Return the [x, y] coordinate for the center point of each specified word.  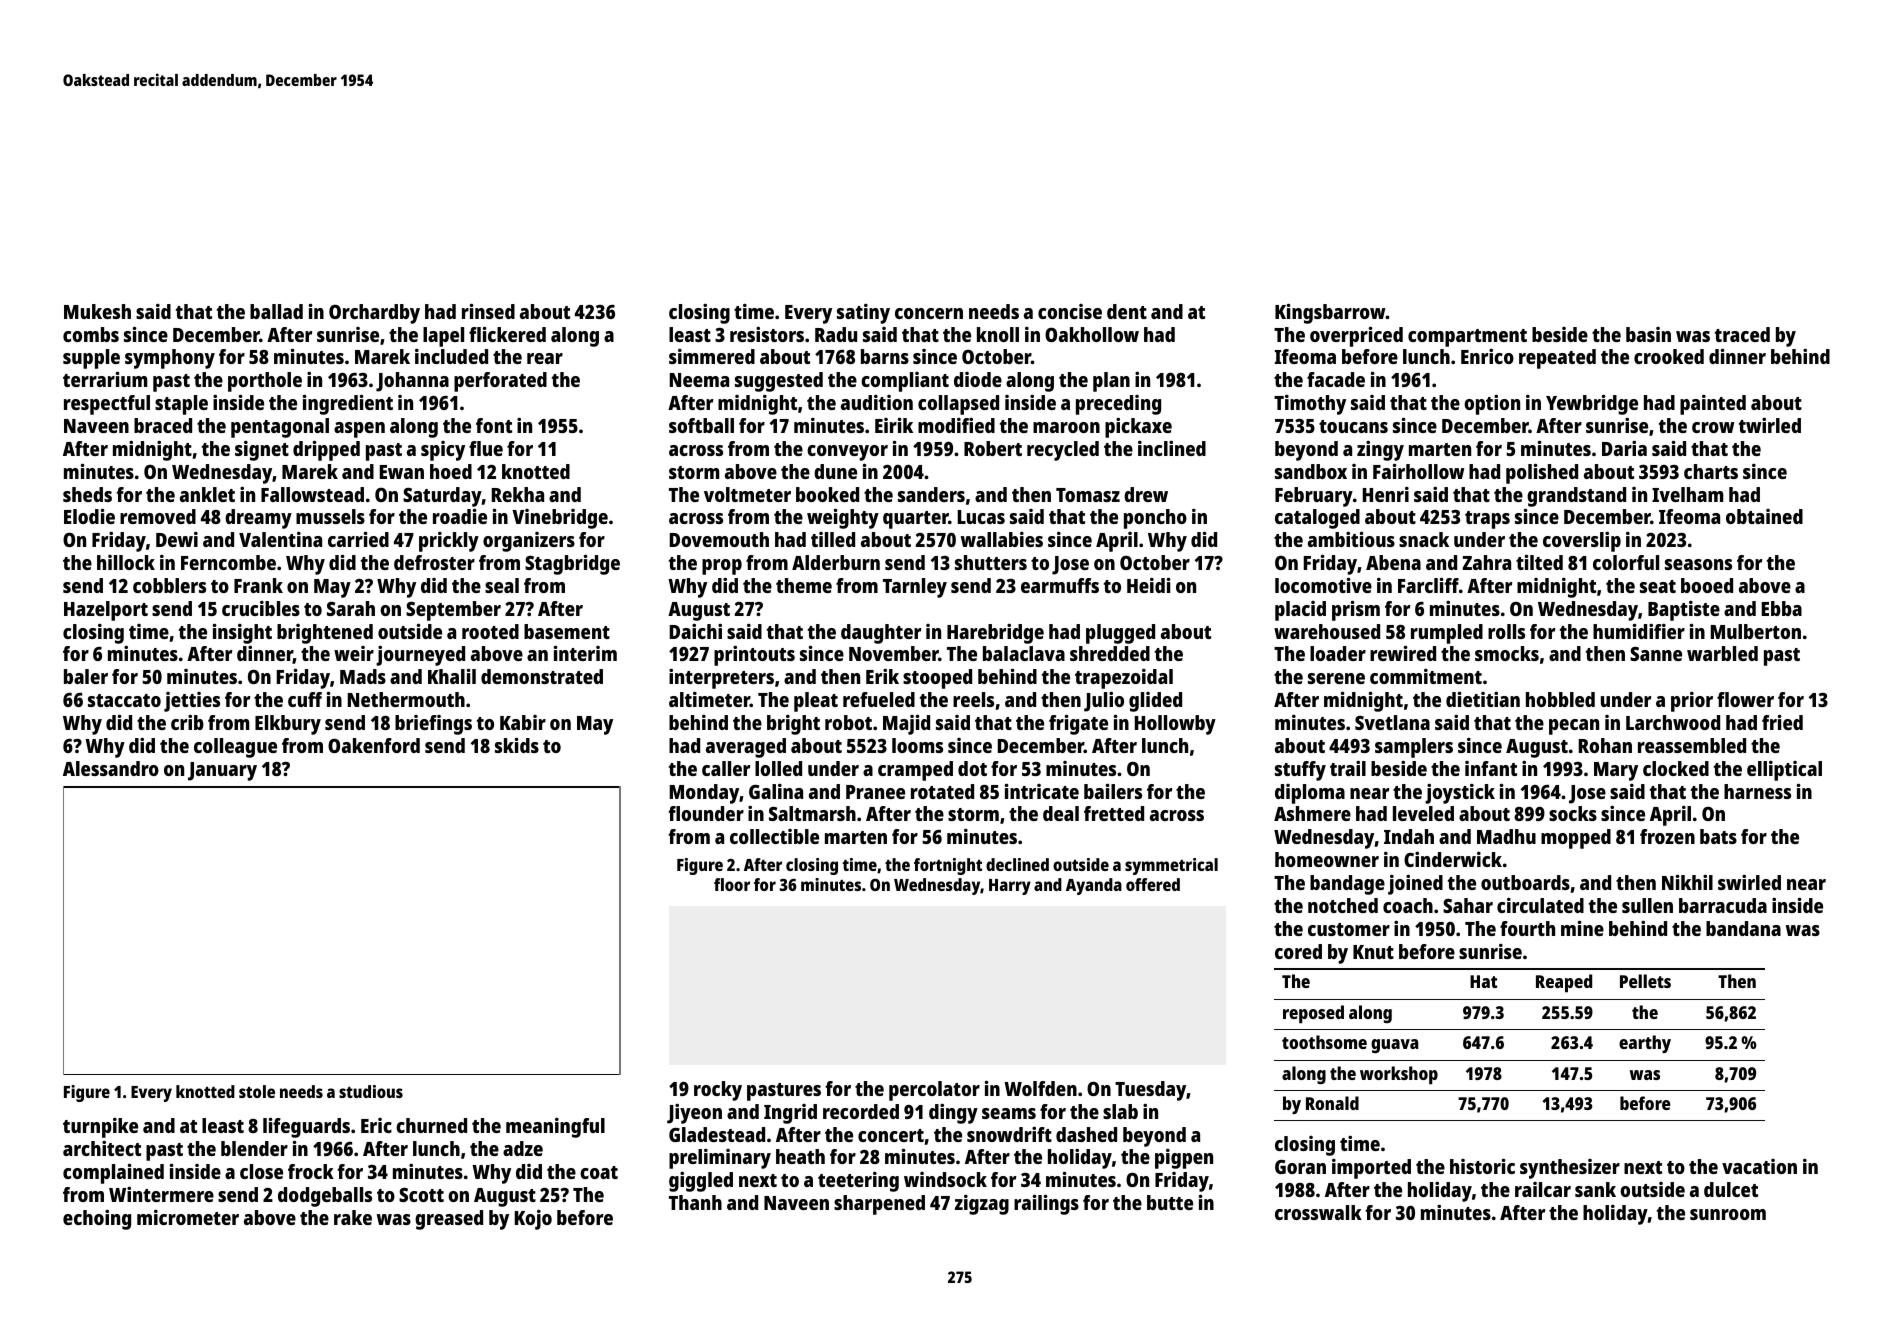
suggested [779, 382]
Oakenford [374, 745]
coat [599, 1172]
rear [545, 358]
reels [973, 699]
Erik [882, 676]
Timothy [1310, 405]
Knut [1373, 952]
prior [1692, 702]
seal [502, 585]
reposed [1313, 1014]
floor [732, 884]
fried [1782, 722]
